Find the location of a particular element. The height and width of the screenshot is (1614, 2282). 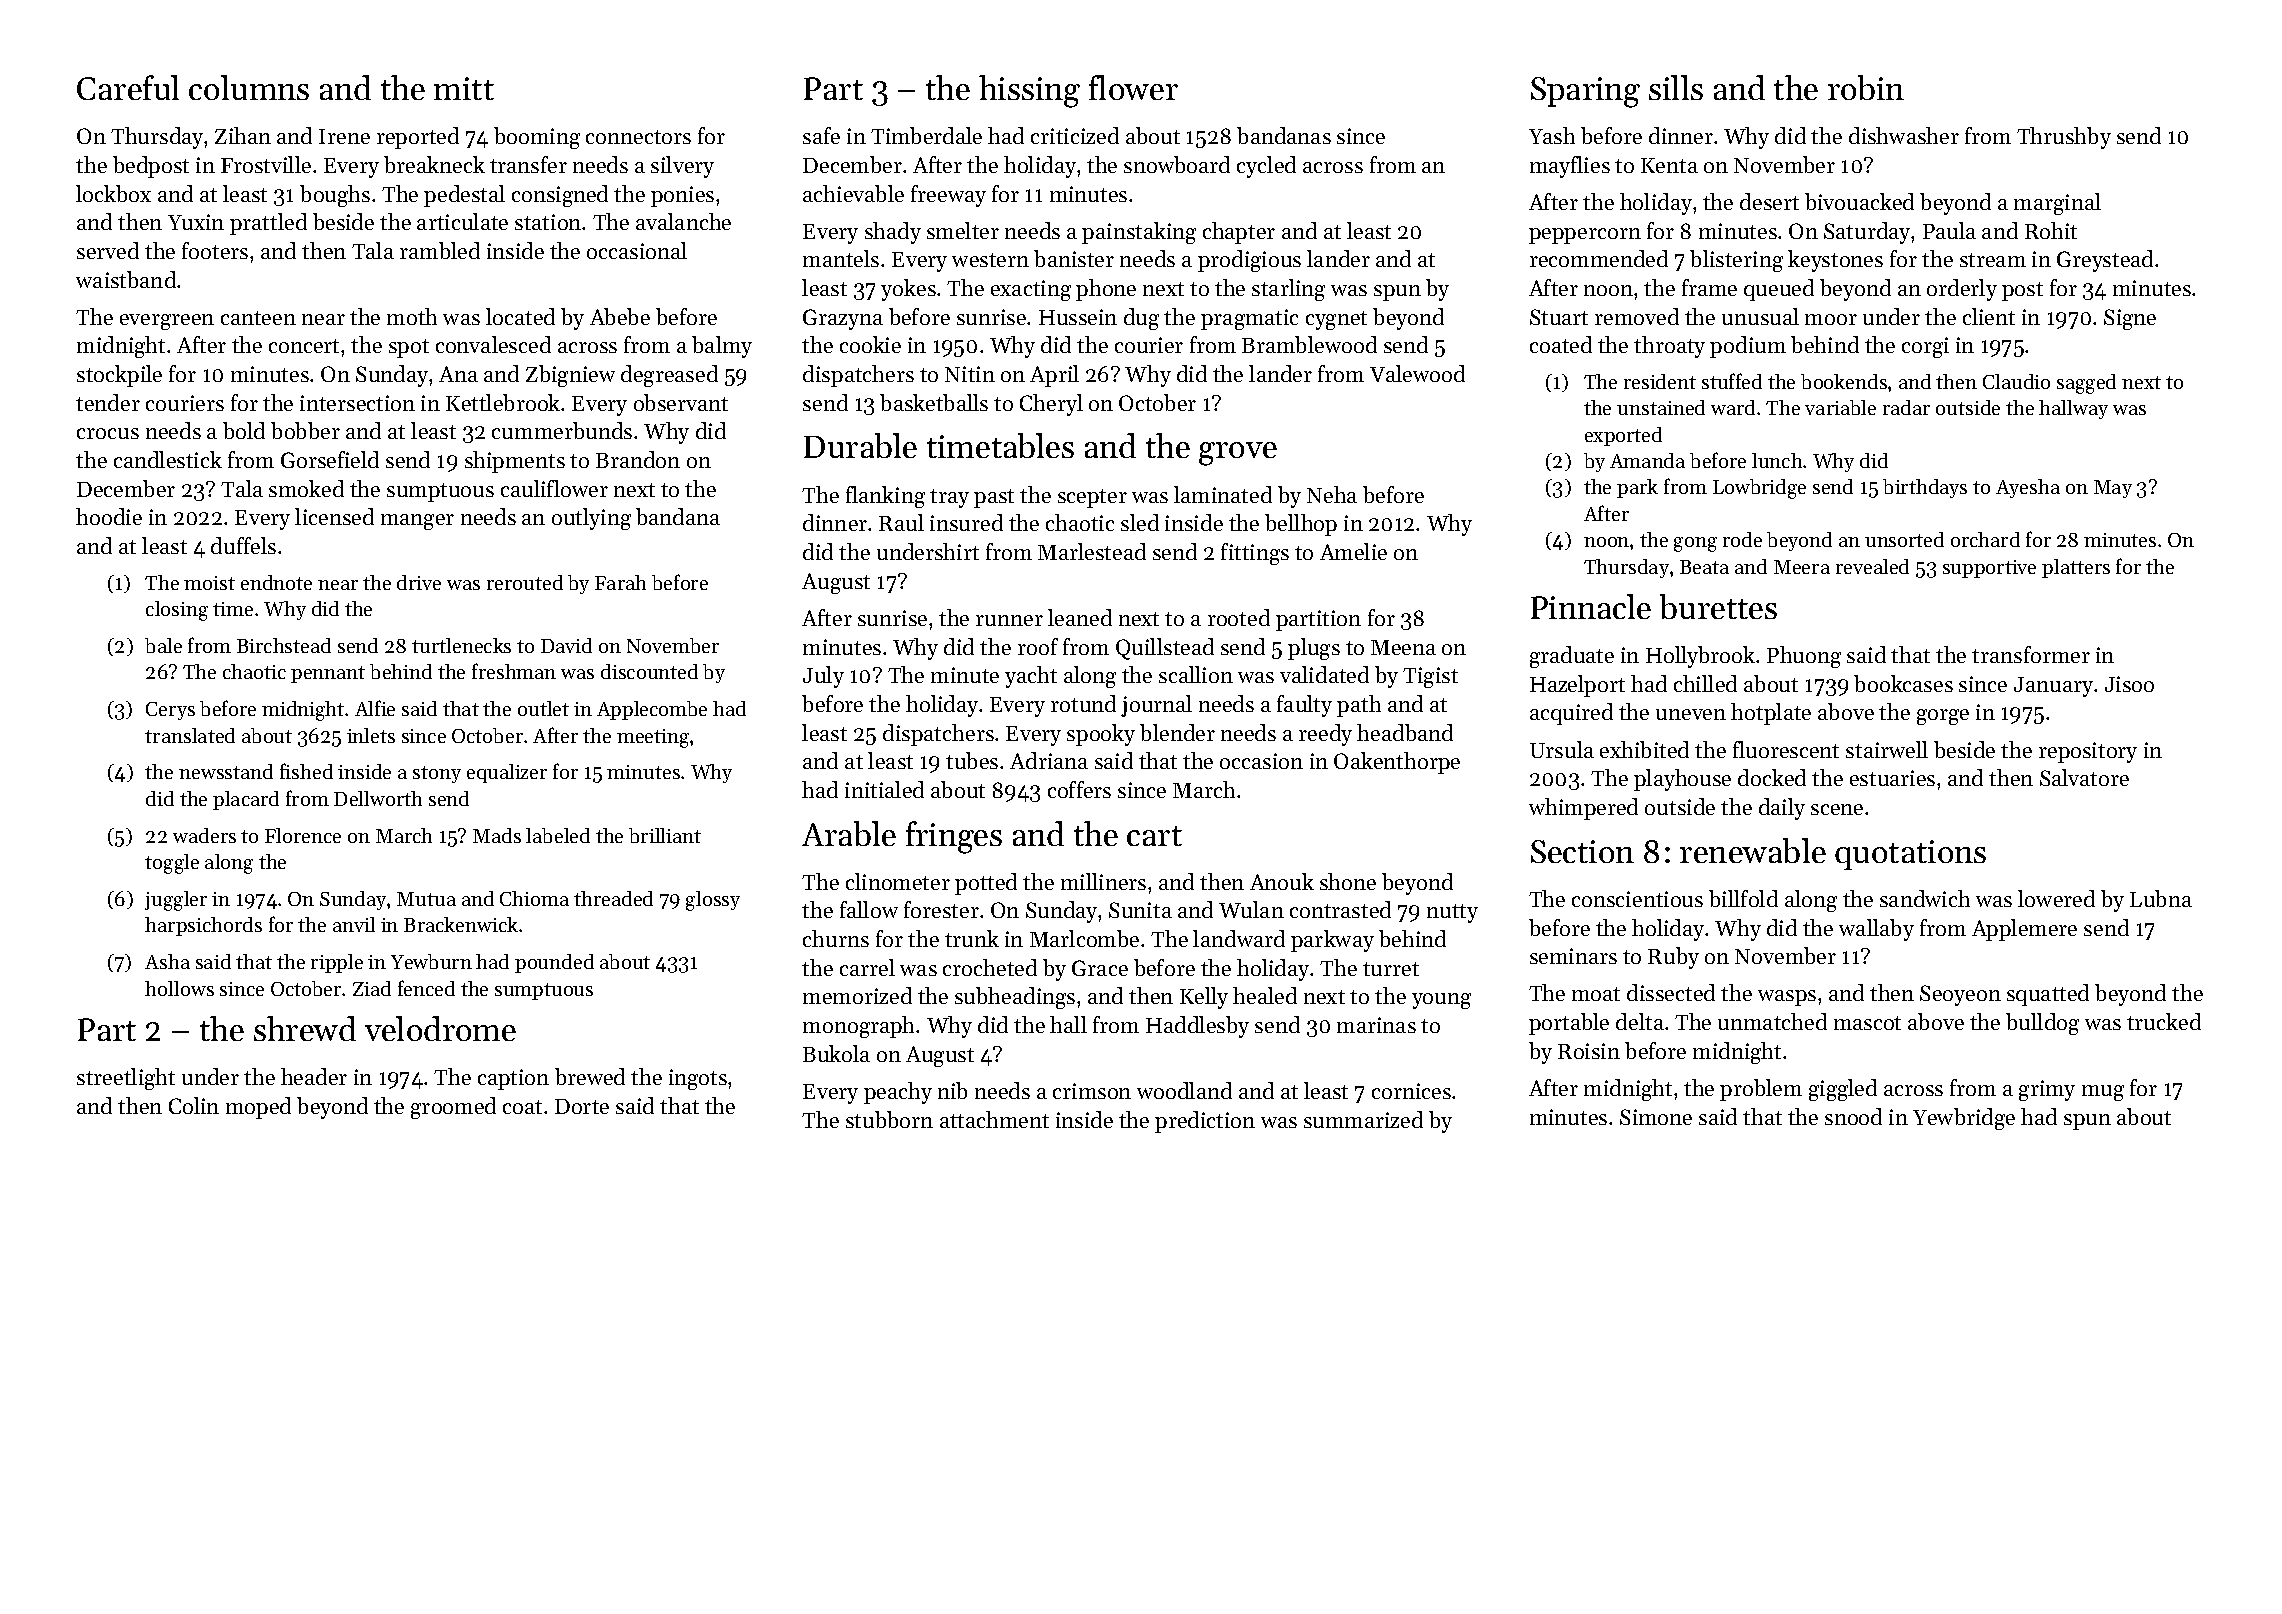

waistband is located at coordinates (126, 279).
